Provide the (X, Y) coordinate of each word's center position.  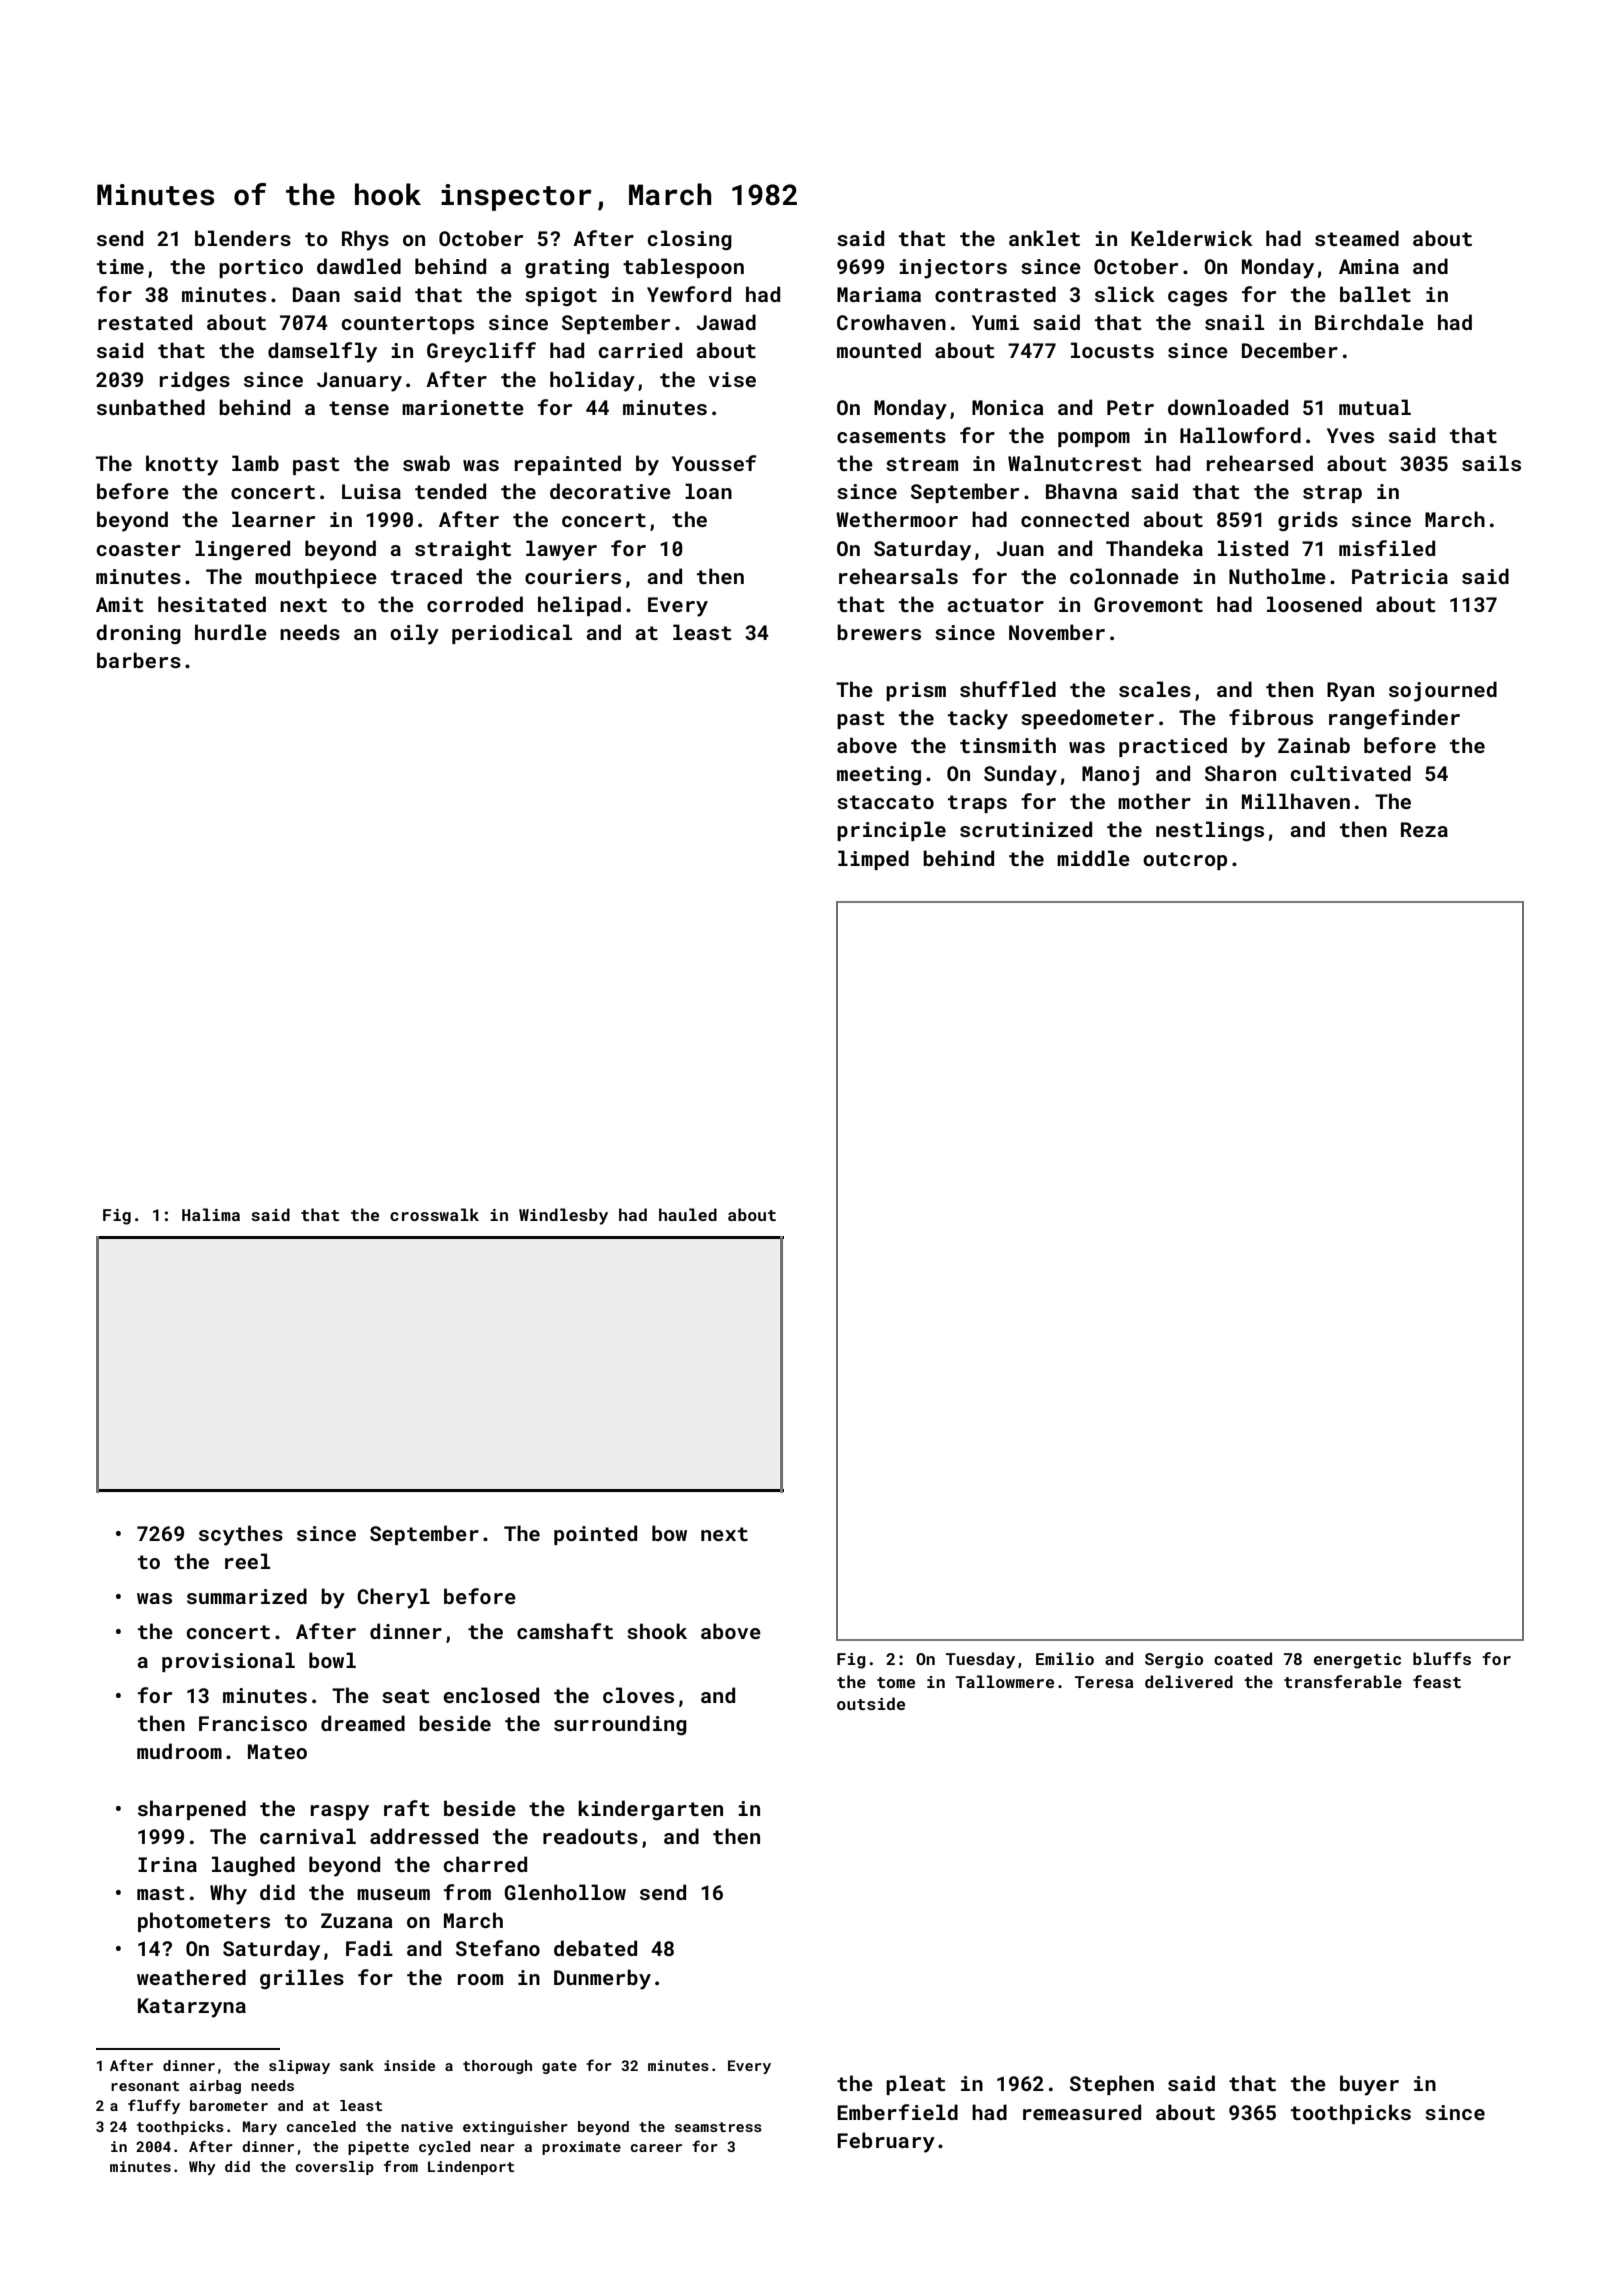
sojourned (1443, 691)
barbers (139, 660)
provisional (228, 1662)
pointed (595, 1535)
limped (873, 860)
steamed (1357, 238)
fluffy (154, 2106)
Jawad (726, 322)
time (120, 266)
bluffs (1442, 1658)
